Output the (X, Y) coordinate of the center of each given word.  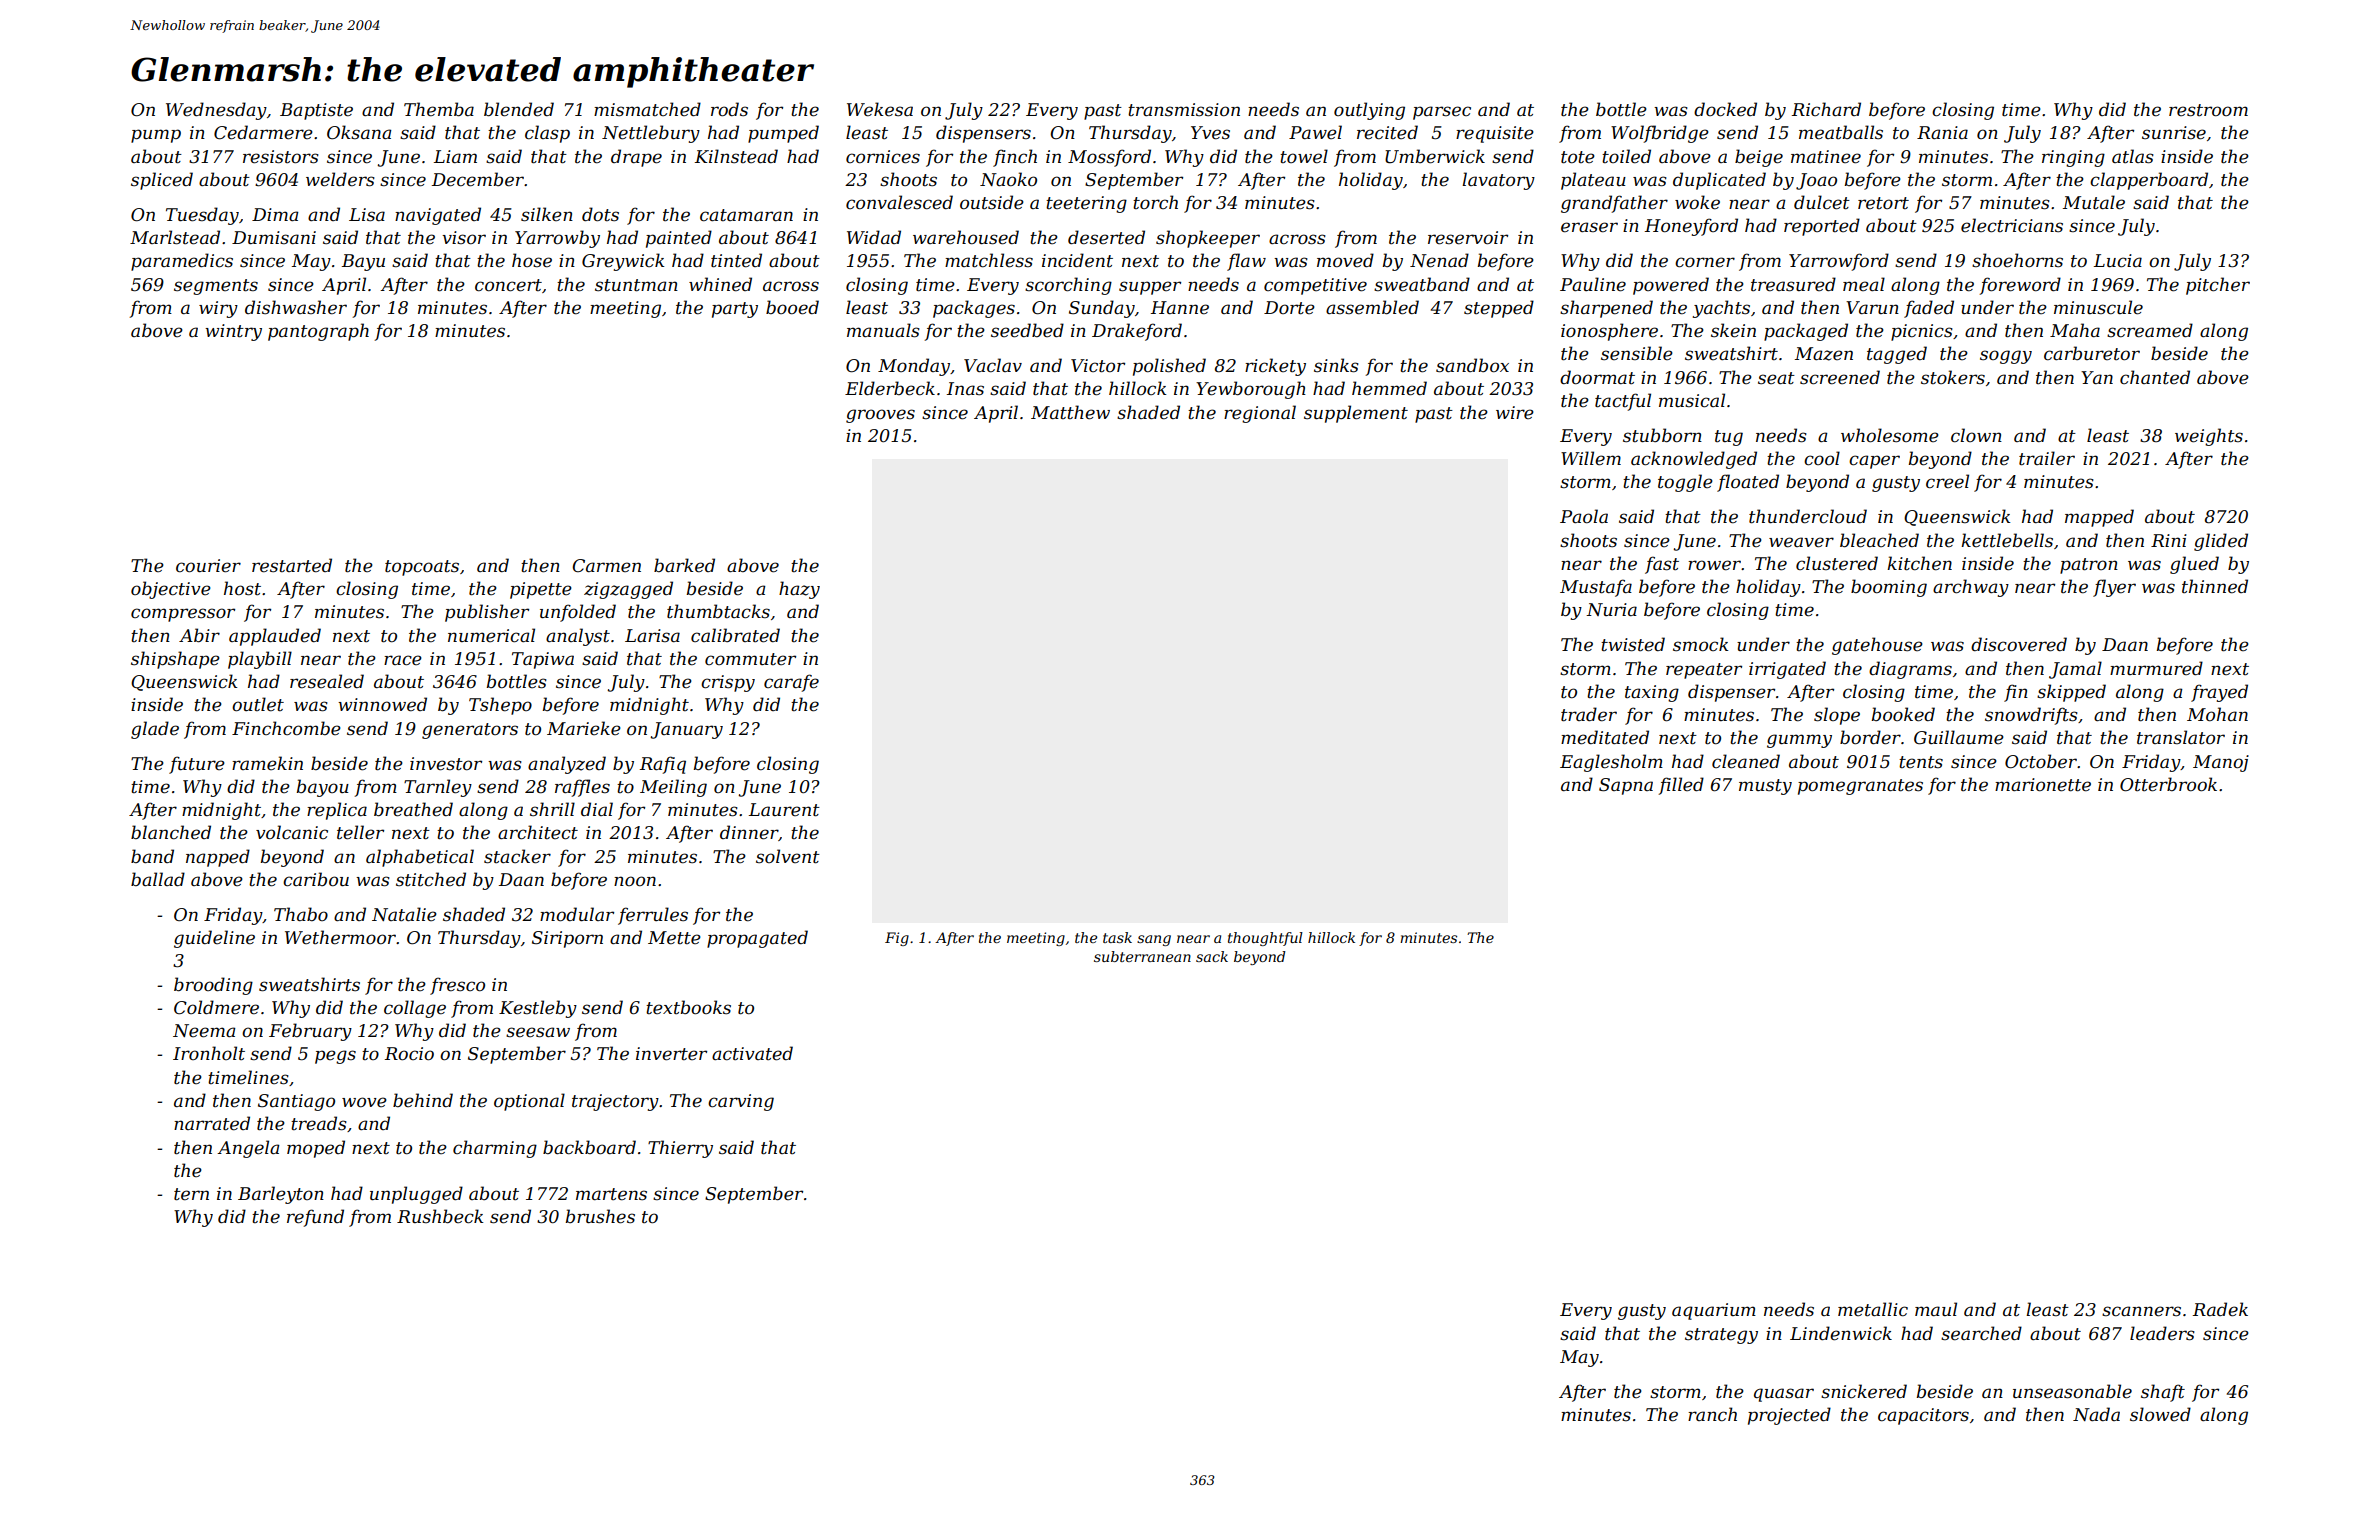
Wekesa (880, 109)
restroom (2208, 110)
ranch (1712, 1414)
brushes (600, 1216)
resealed (327, 681)
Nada (2096, 1414)
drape (636, 158)
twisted (1633, 644)
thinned (2215, 586)
